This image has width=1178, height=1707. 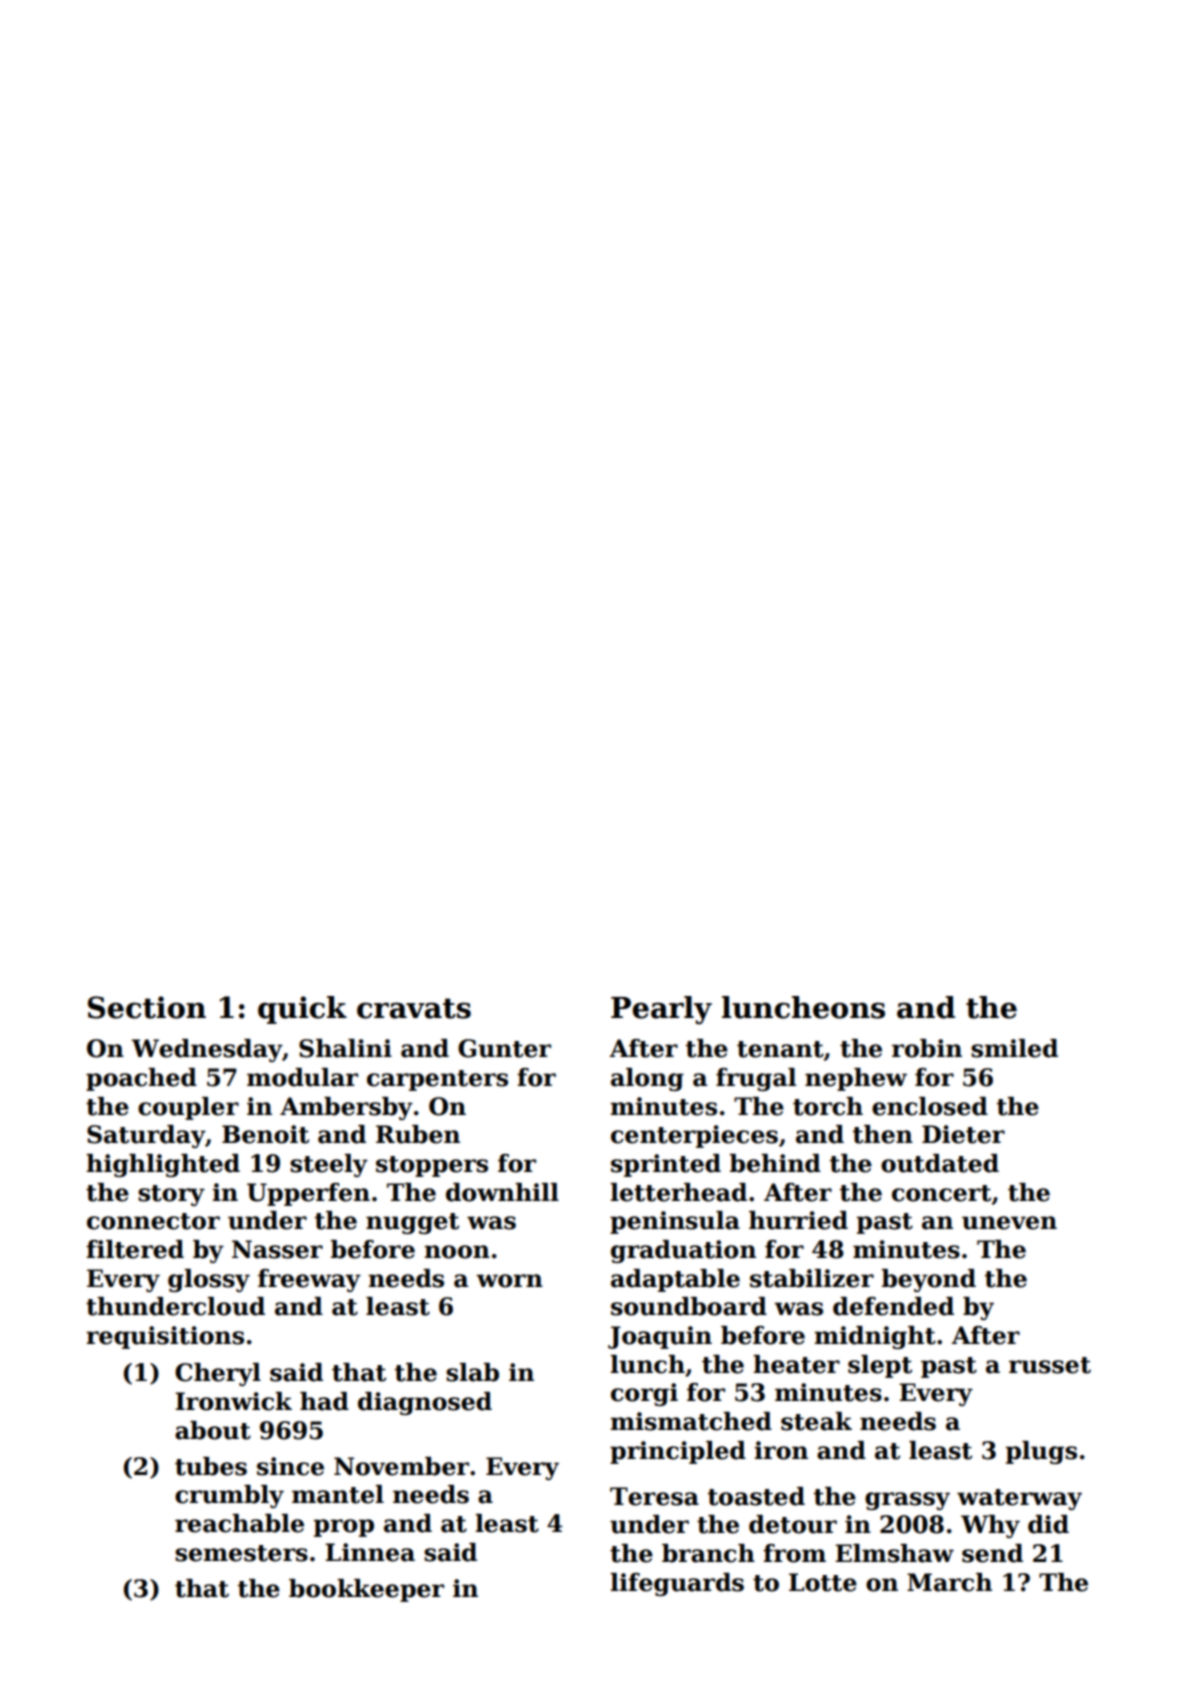 I want to click on Section, so click(x=147, y=1007).
